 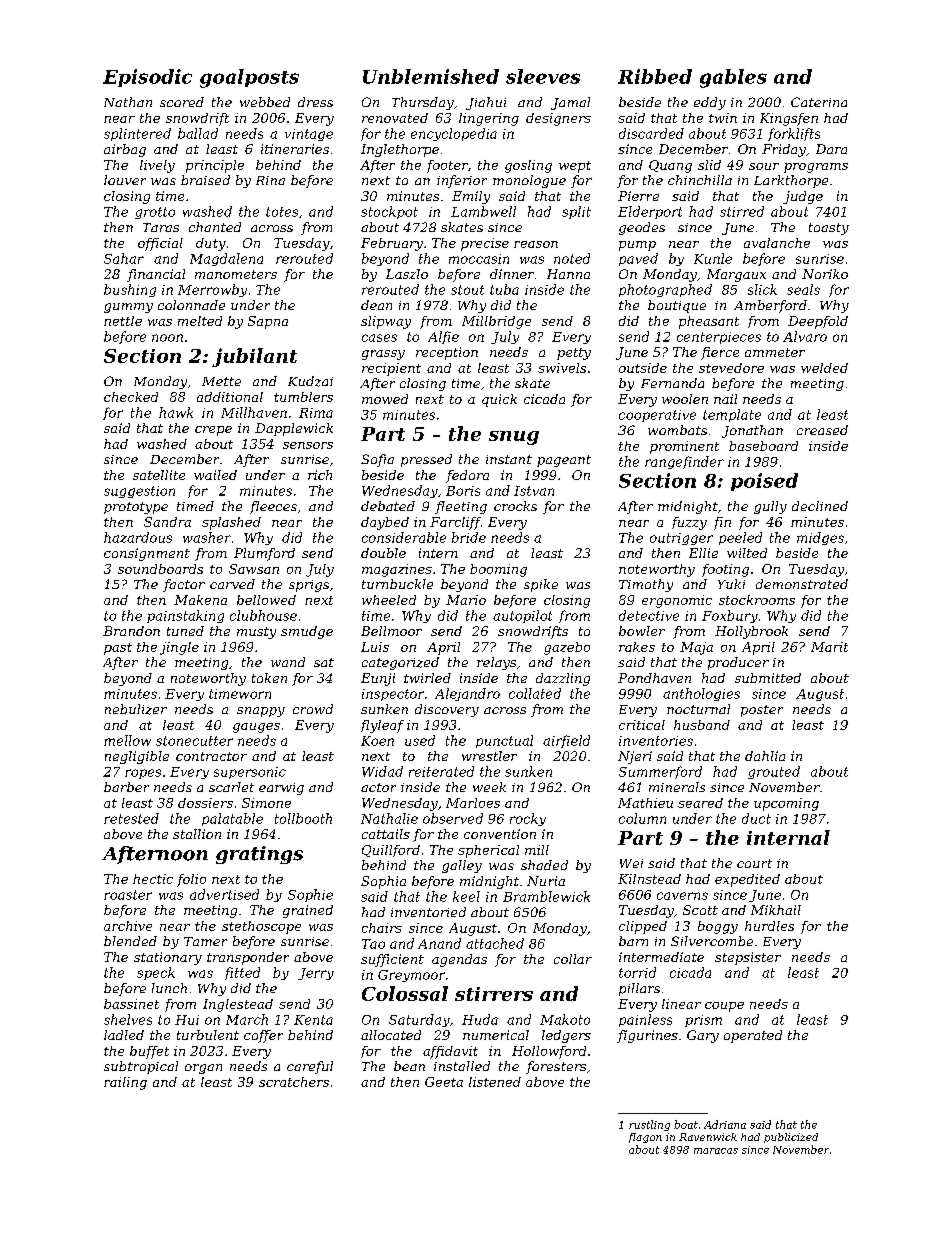 What do you see at coordinates (499, 400) in the screenshot?
I see `quick` at bounding box center [499, 400].
